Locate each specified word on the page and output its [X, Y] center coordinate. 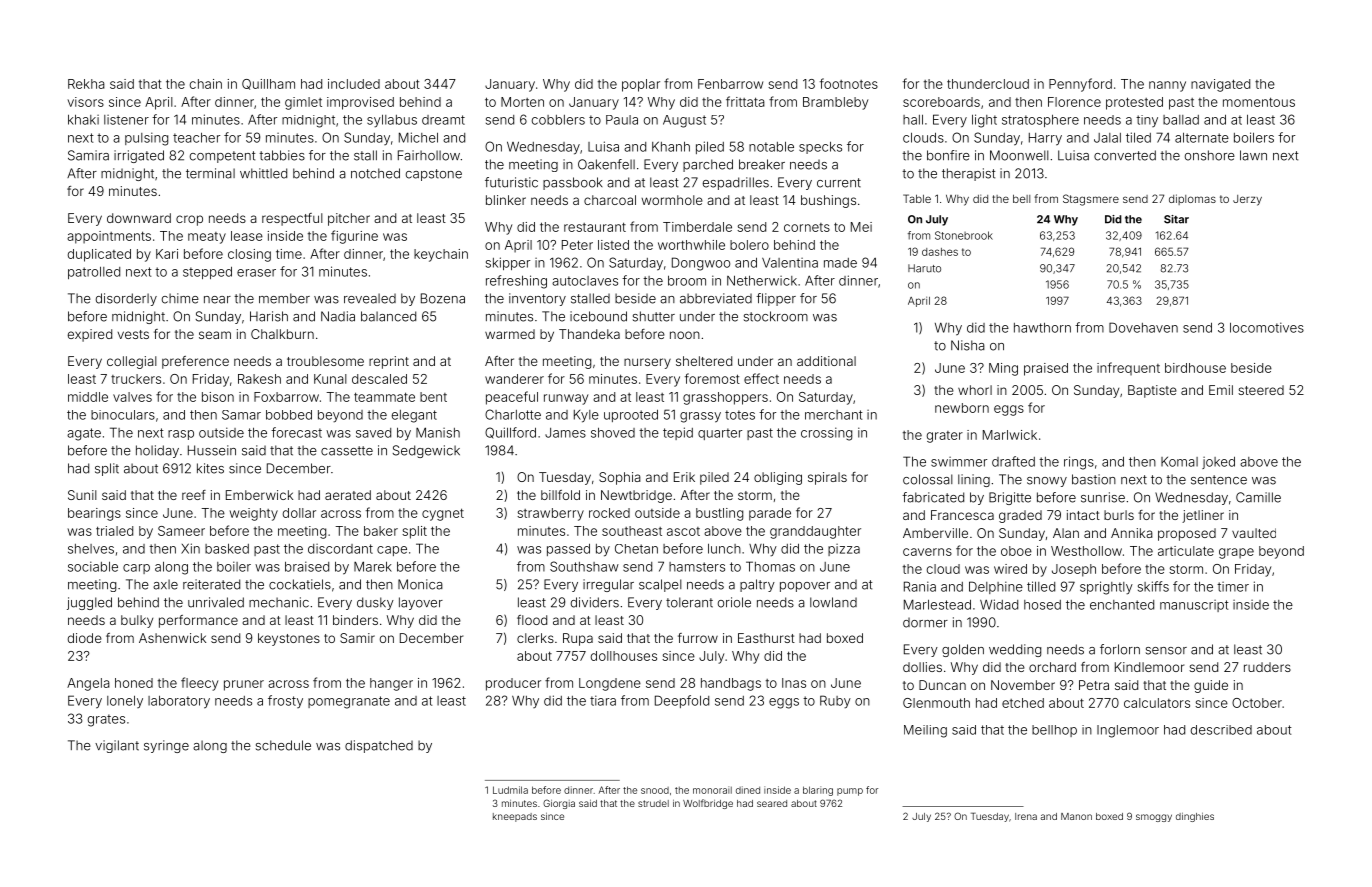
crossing [826, 434]
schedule [283, 745]
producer [513, 684]
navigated [1220, 85]
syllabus [392, 121]
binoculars [123, 415]
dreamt [443, 120]
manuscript [1194, 606]
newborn [962, 408]
